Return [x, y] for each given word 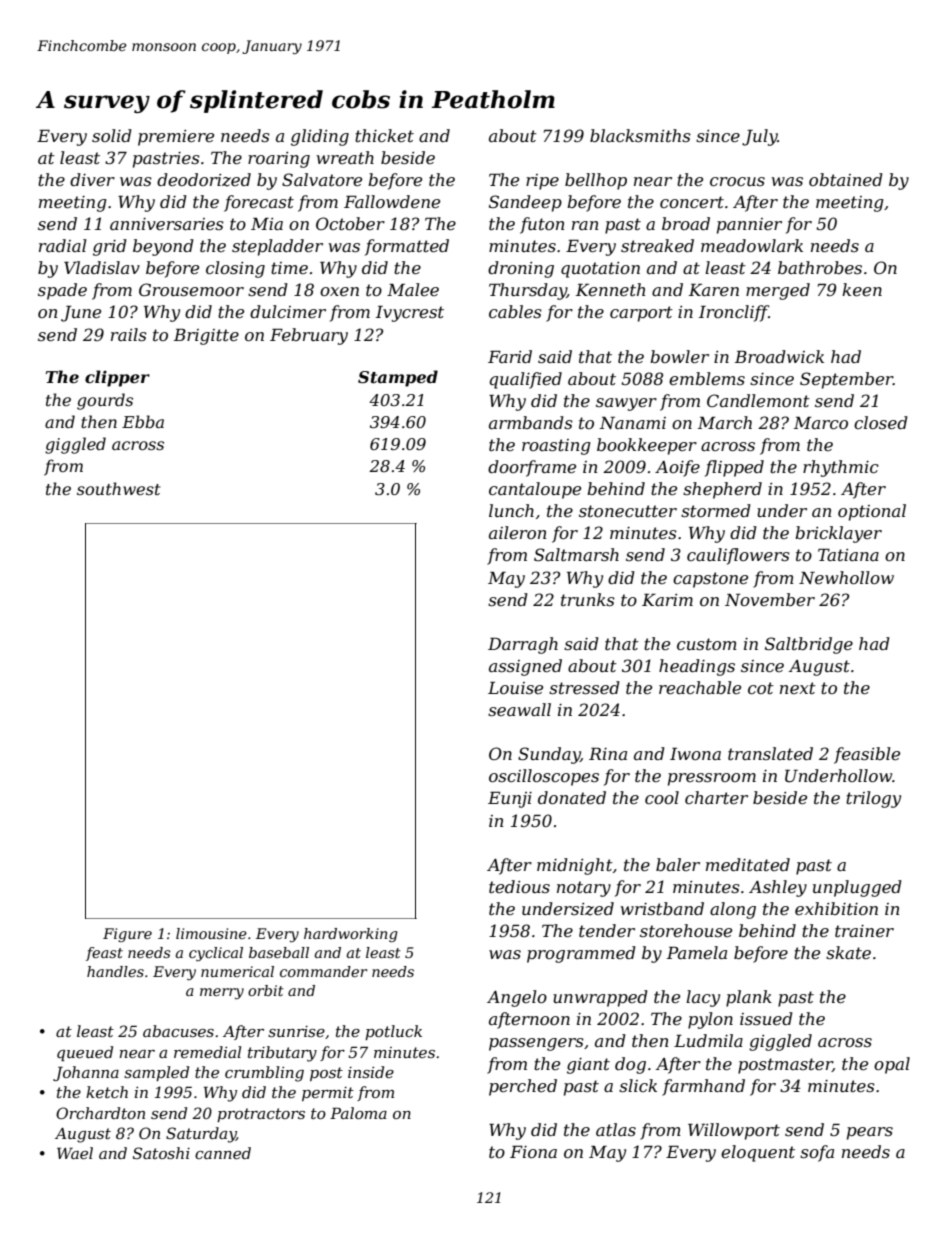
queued [85, 1053]
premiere [176, 138]
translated [770, 753]
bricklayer [838, 534]
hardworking [350, 935]
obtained [846, 179]
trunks [588, 599]
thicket [384, 135]
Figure [127, 935]
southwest [118, 488]
